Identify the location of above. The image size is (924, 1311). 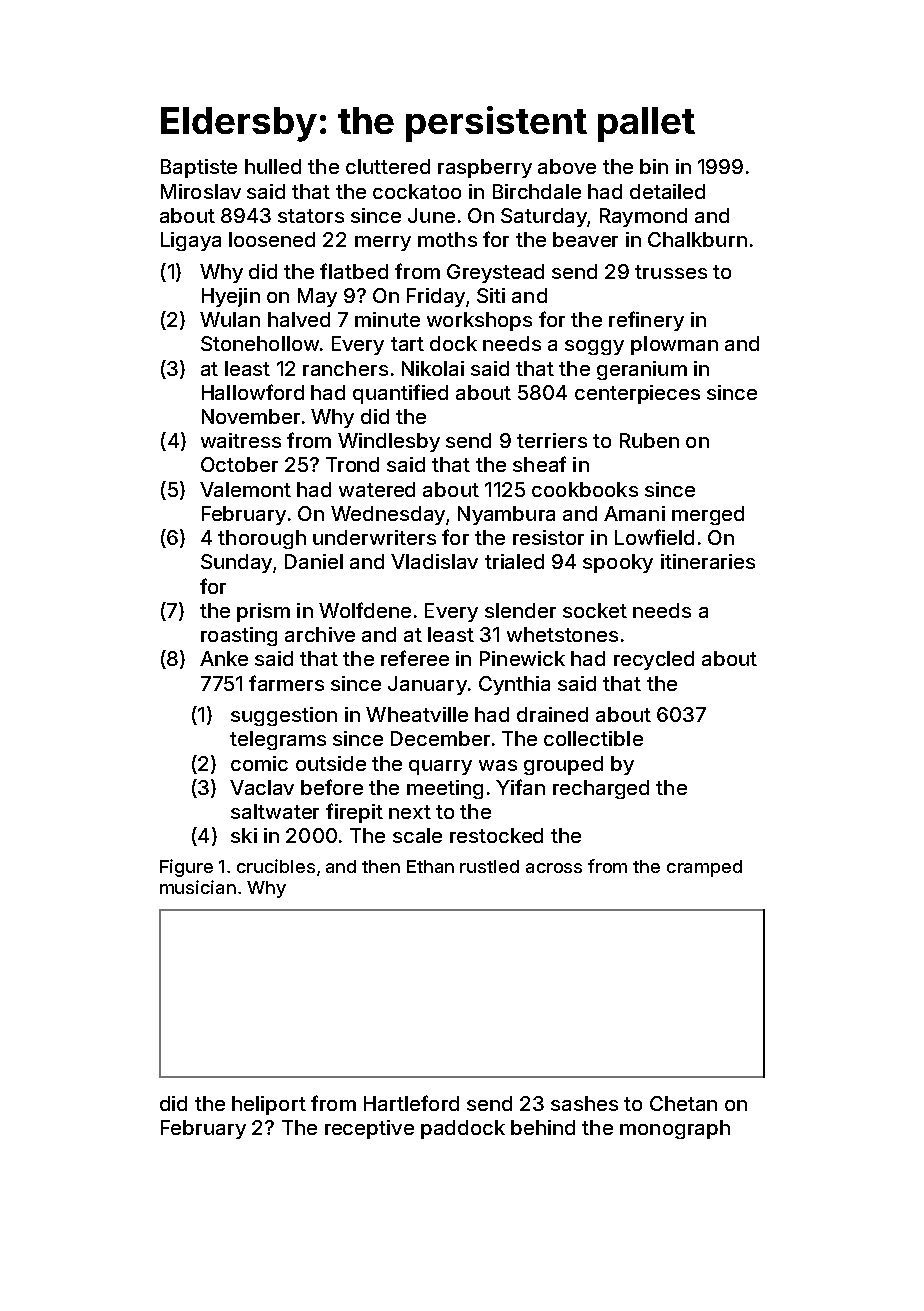
(567, 166).
